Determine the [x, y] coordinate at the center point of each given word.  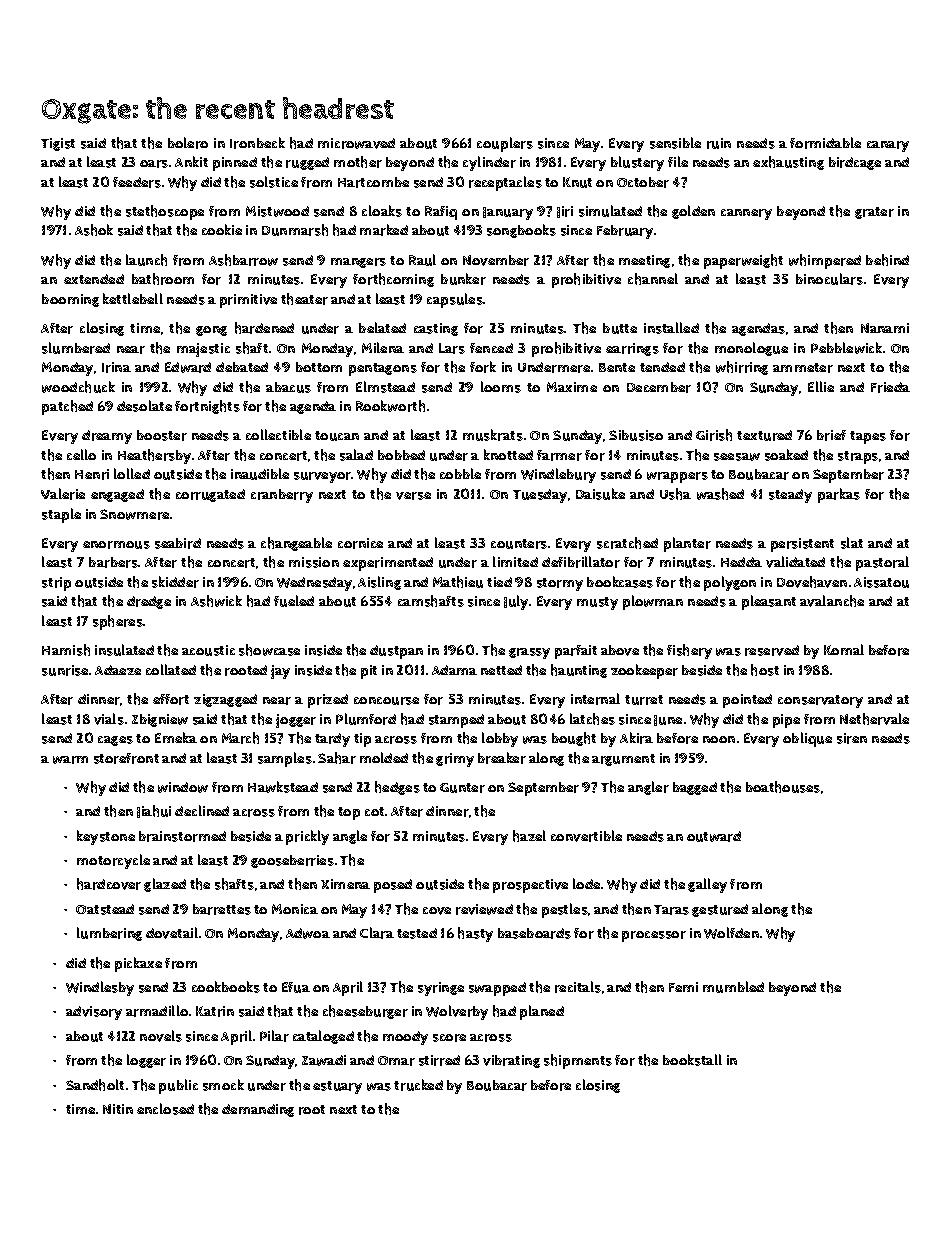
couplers [505, 144]
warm [70, 760]
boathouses [783, 787]
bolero [188, 143]
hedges [397, 788]
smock [223, 1085]
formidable [825, 143]
